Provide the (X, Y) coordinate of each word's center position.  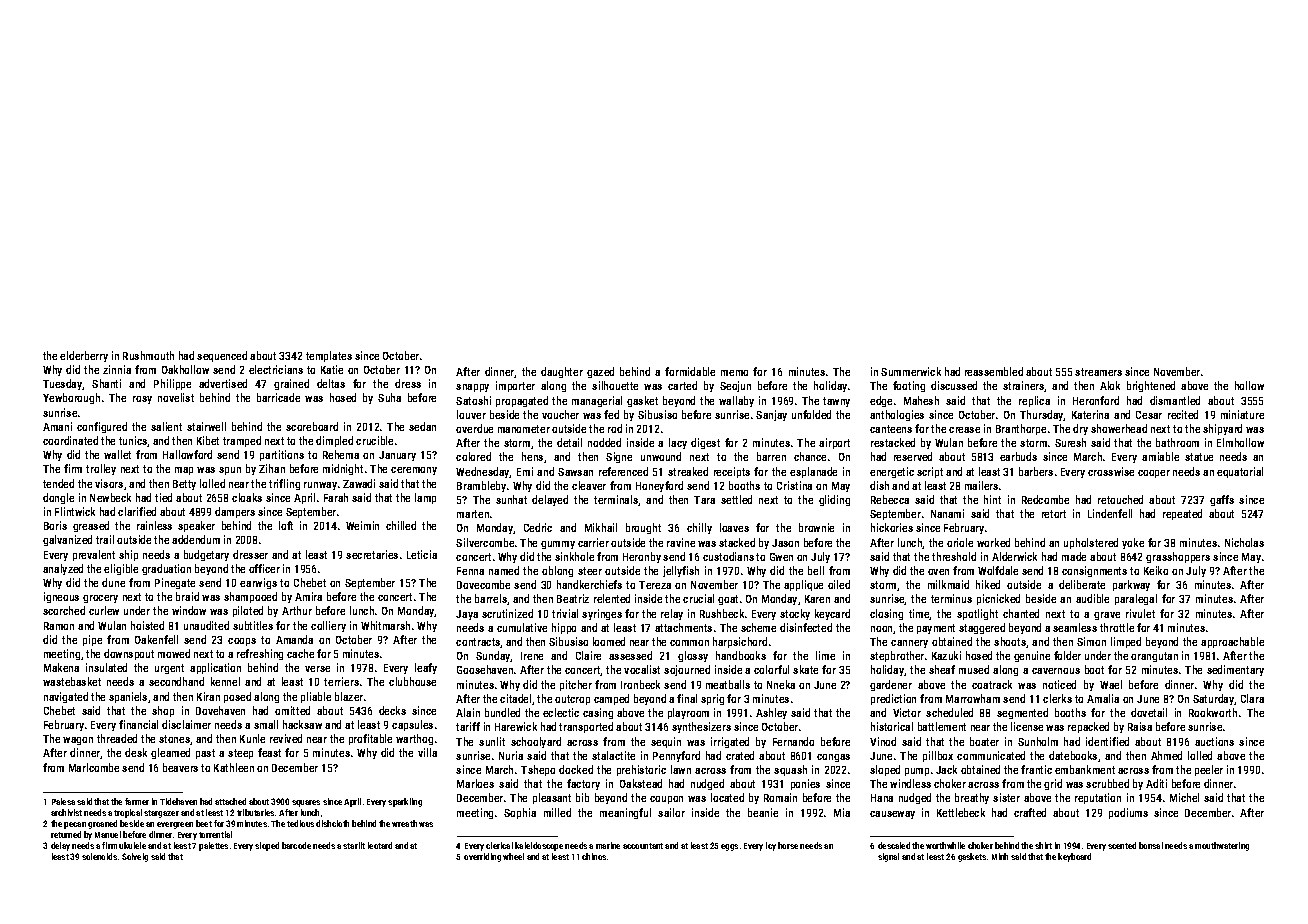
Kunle (252, 738)
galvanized (67, 540)
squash (790, 770)
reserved (913, 456)
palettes (213, 846)
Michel (1184, 797)
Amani (57, 426)
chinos (594, 856)
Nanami (947, 513)
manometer (524, 429)
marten (473, 514)
